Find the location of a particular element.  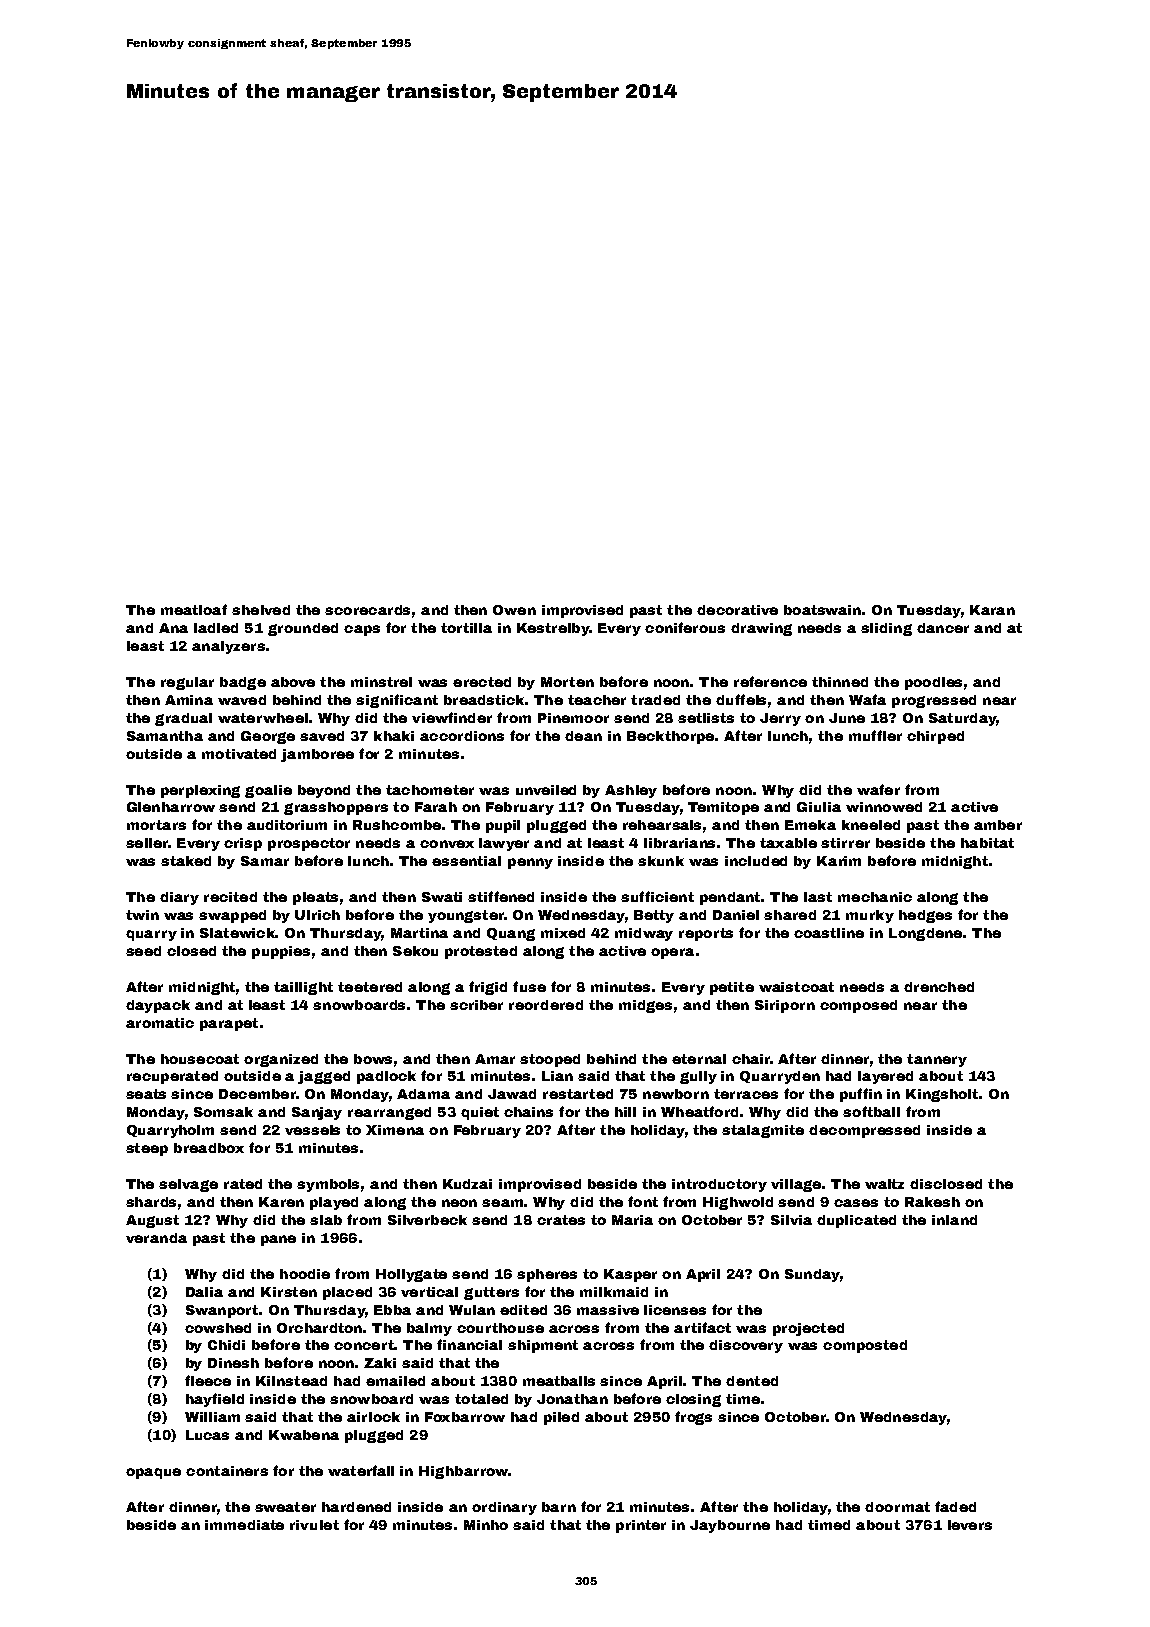

Highwold is located at coordinates (738, 1203).
